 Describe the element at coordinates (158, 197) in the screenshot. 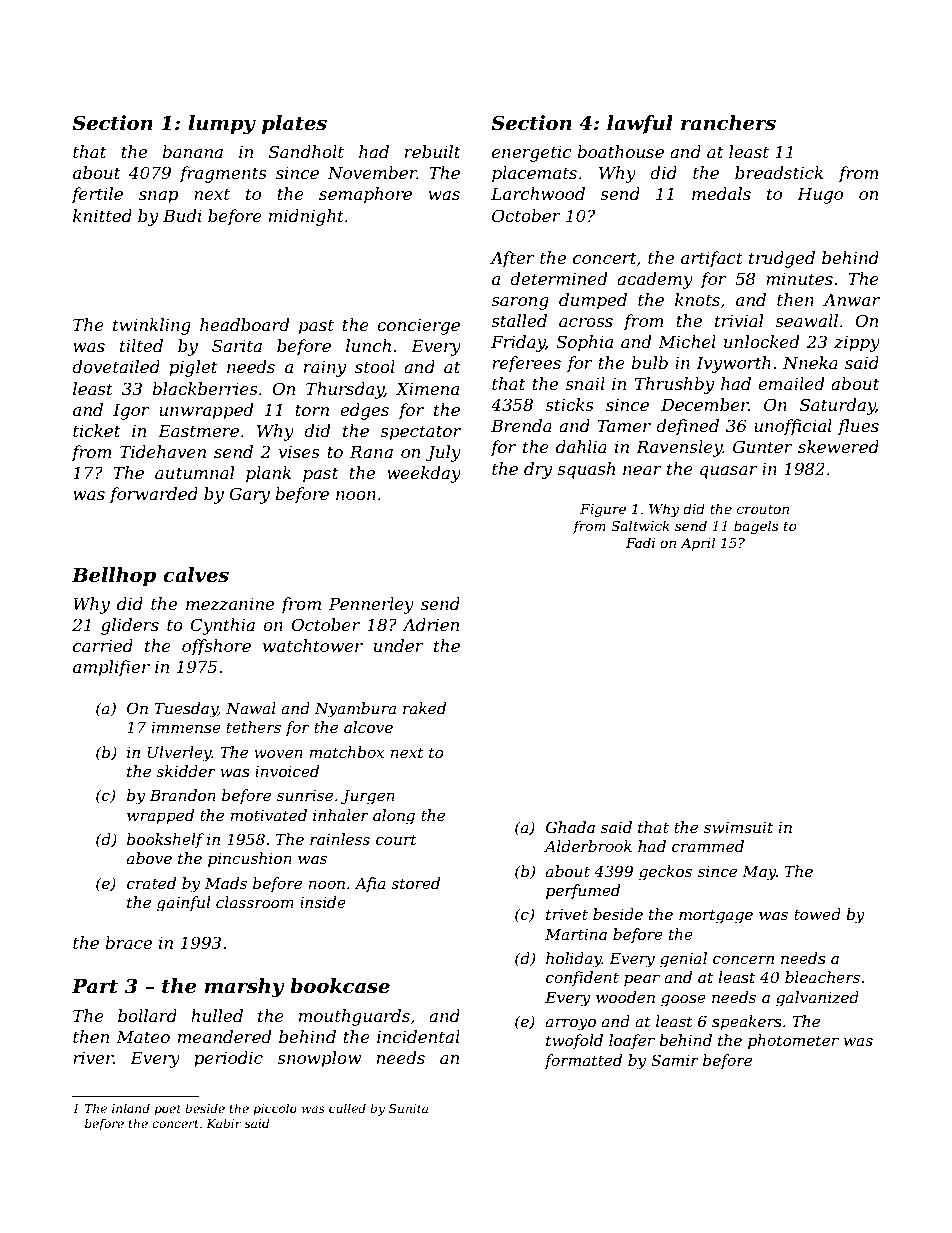

I see `snap` at that location.
